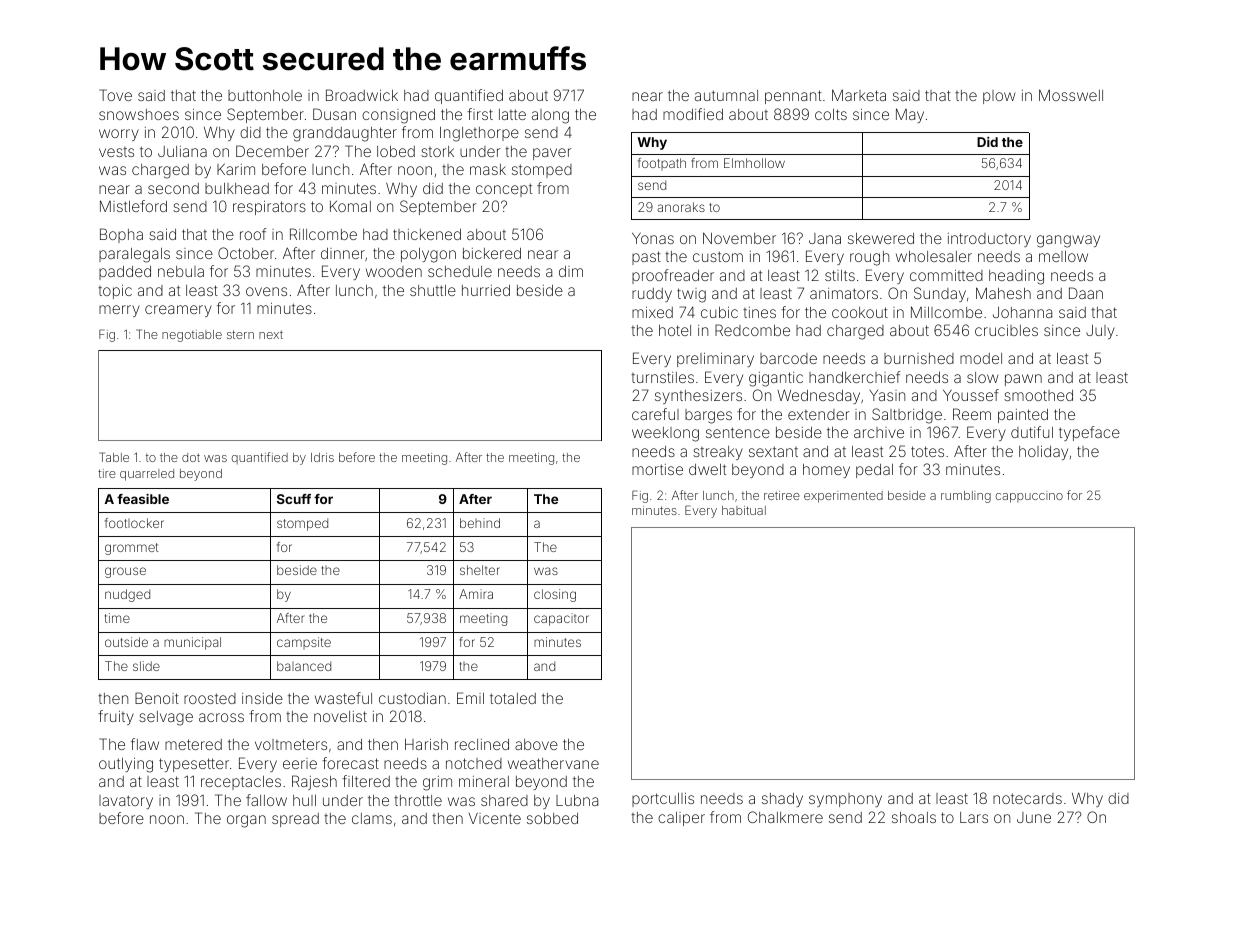  What do you see at coordinates (726, 95) in the screenshot?
I see `autumnal` at bounding box center [726, 95].
